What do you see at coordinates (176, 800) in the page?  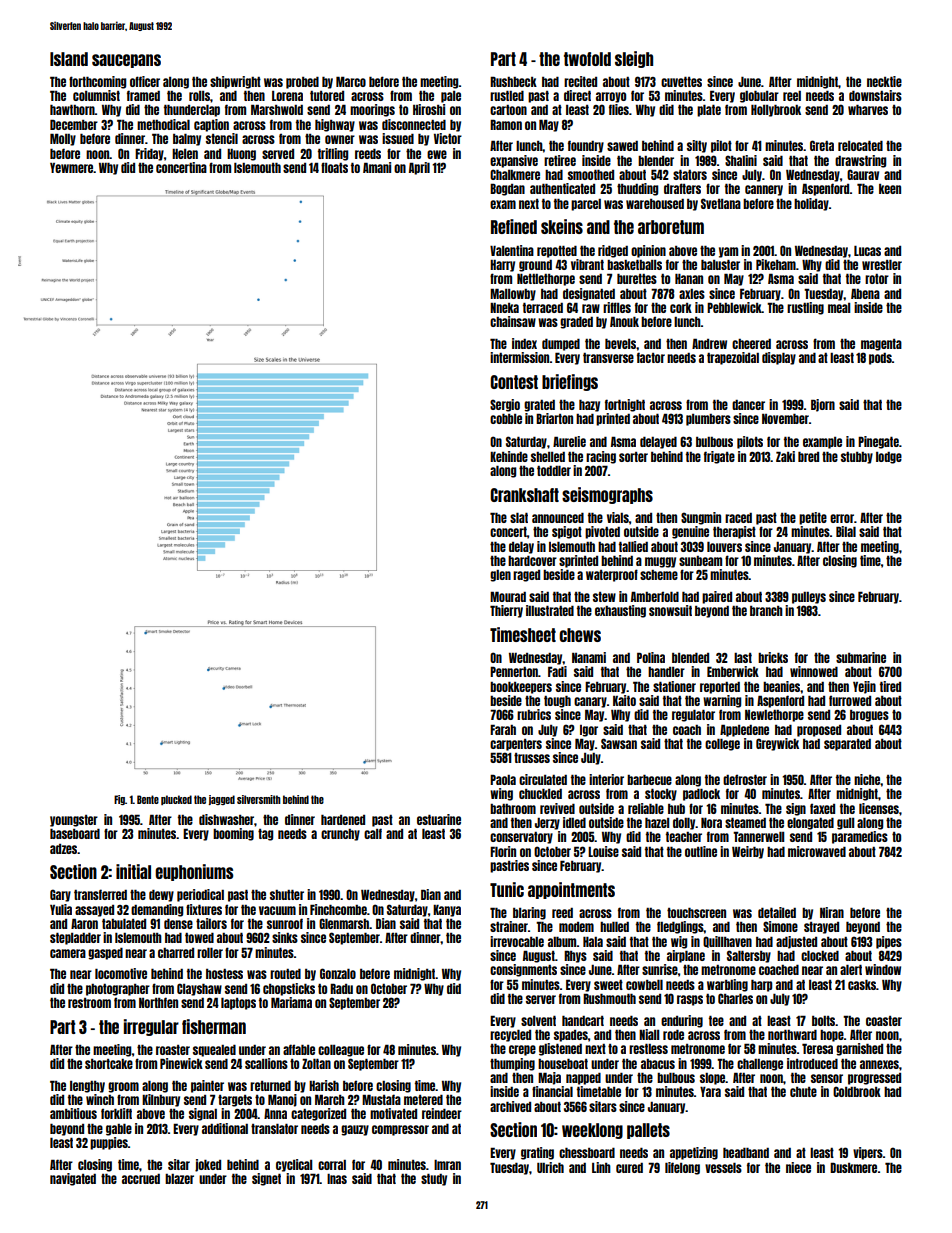 I see `plucked` at bounding box center [176, 800].
